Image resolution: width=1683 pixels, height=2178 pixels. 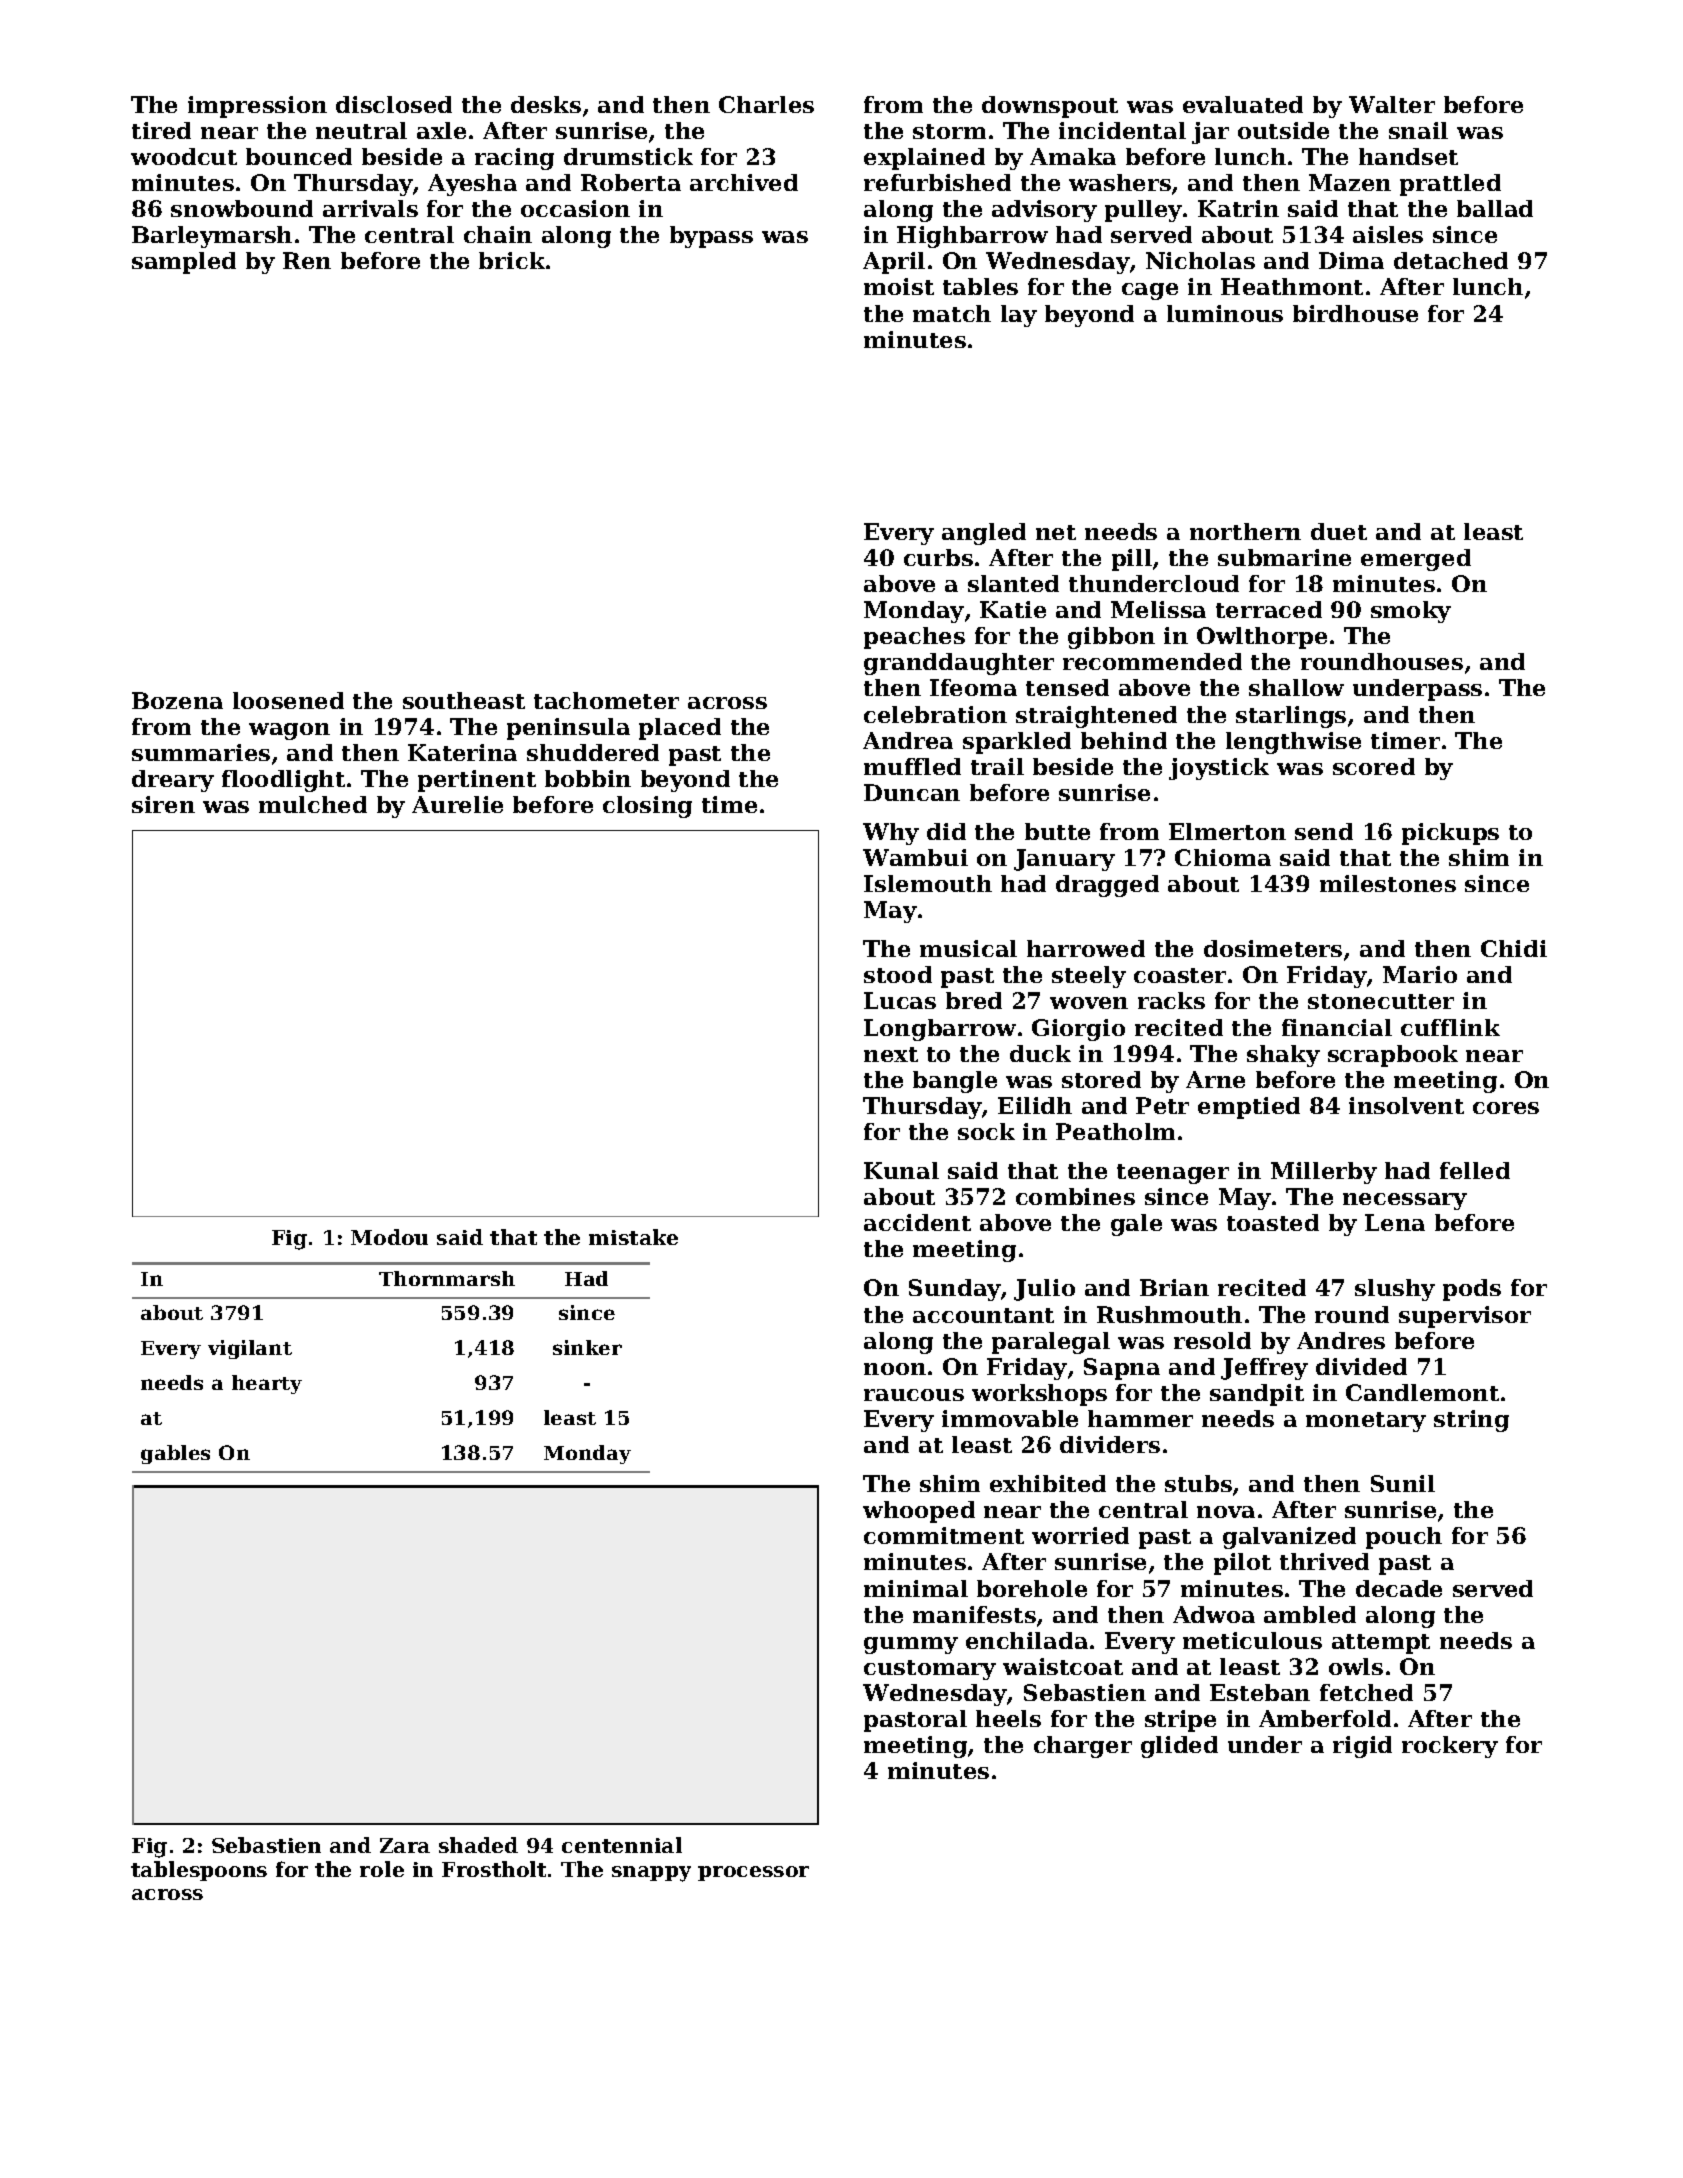 What do you see at coordinates (457, 804) in the screenshot?
I see `Aurelie` at bounding box center [457, 804].
